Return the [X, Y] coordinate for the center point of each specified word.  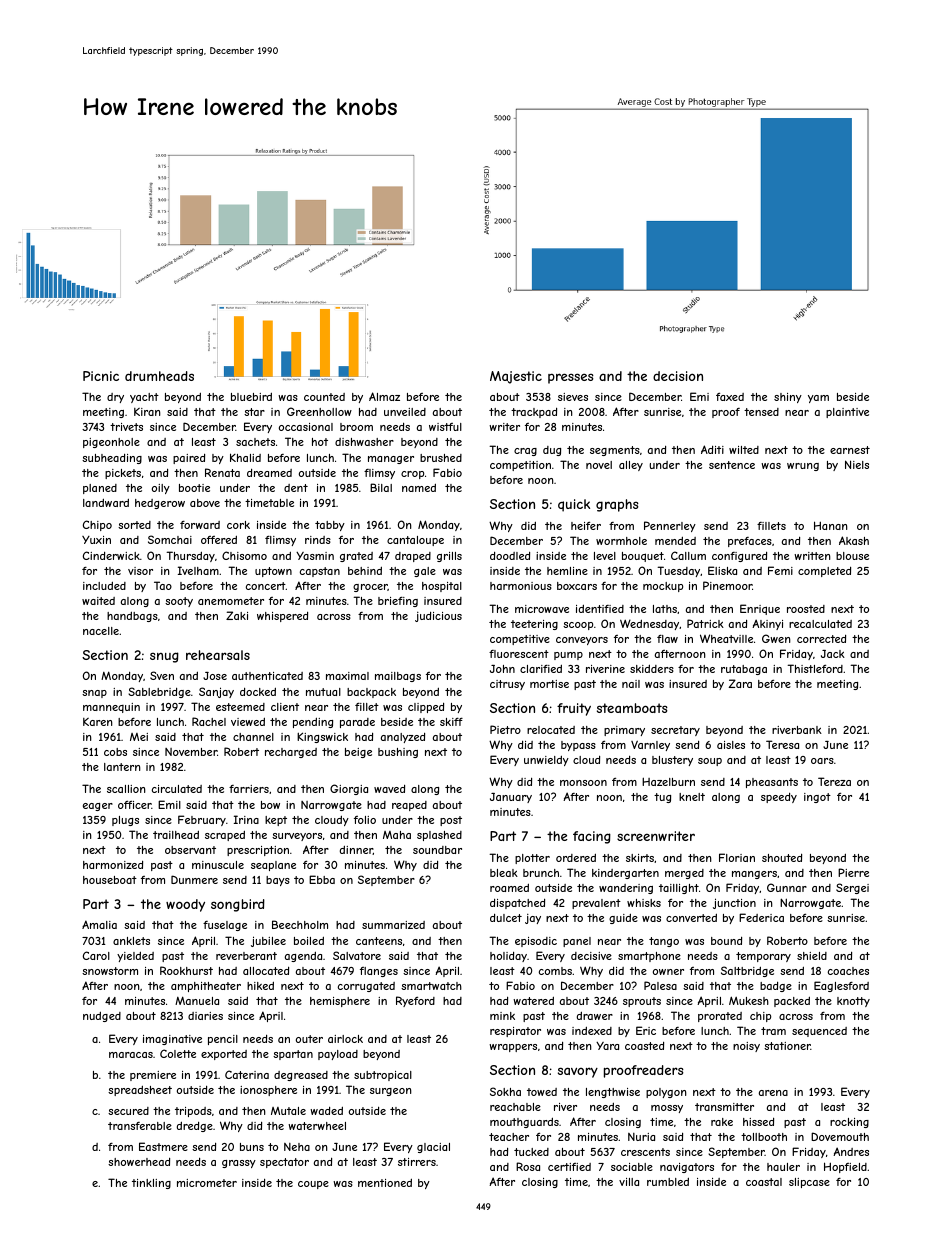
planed [100, 489]
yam [818, 399]
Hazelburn [668, 781]
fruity [574, 709]
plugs [125, 821]
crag [525, 452]
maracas [131, 1055]
